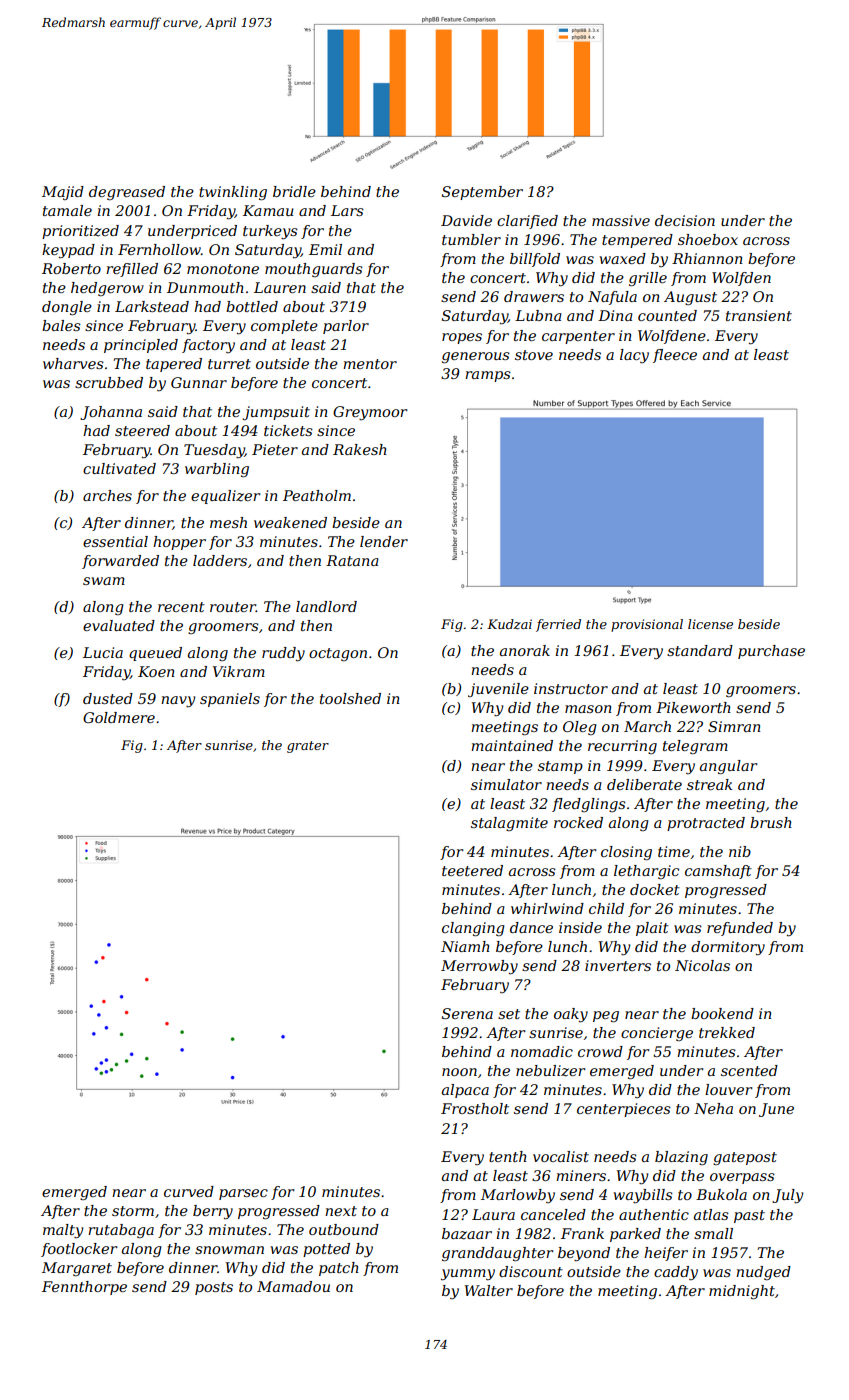  What do you see at coordinates (84, 1288) in the screenshot?
I see `Fennthorpe` at bounding box center [84, 1288].
